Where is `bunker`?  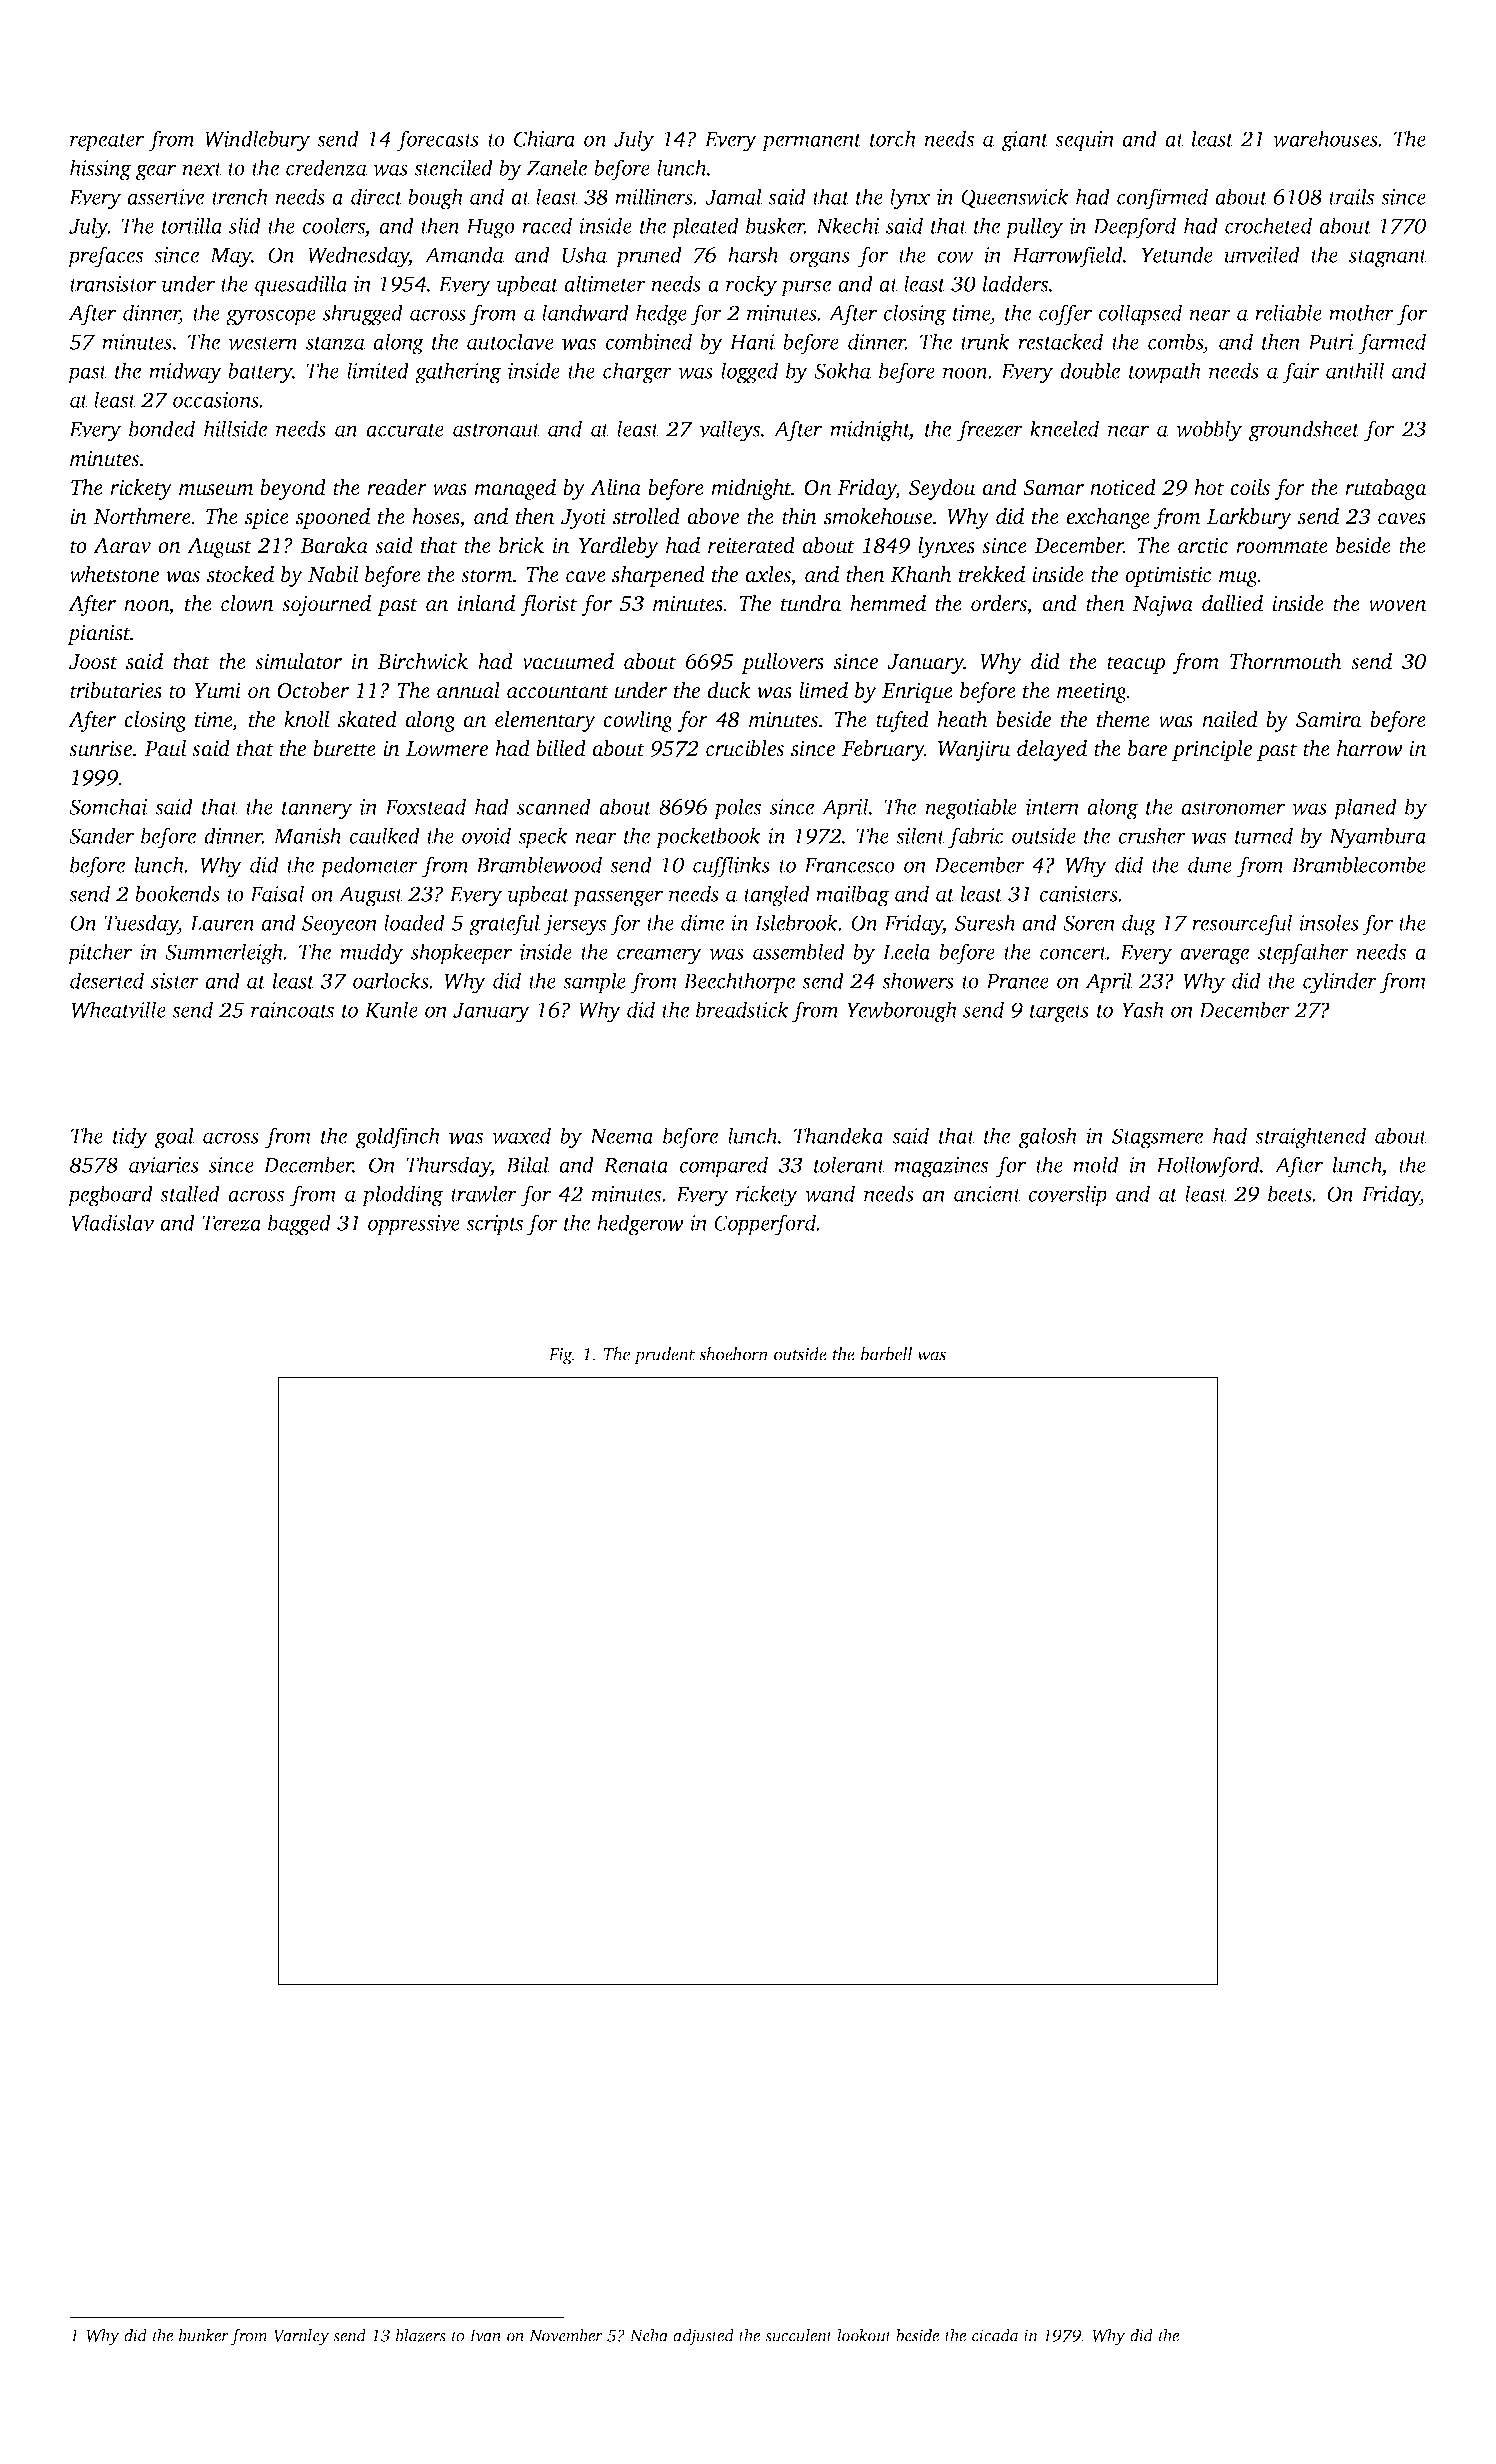
bunker is located at coordinates (204, 2335).
